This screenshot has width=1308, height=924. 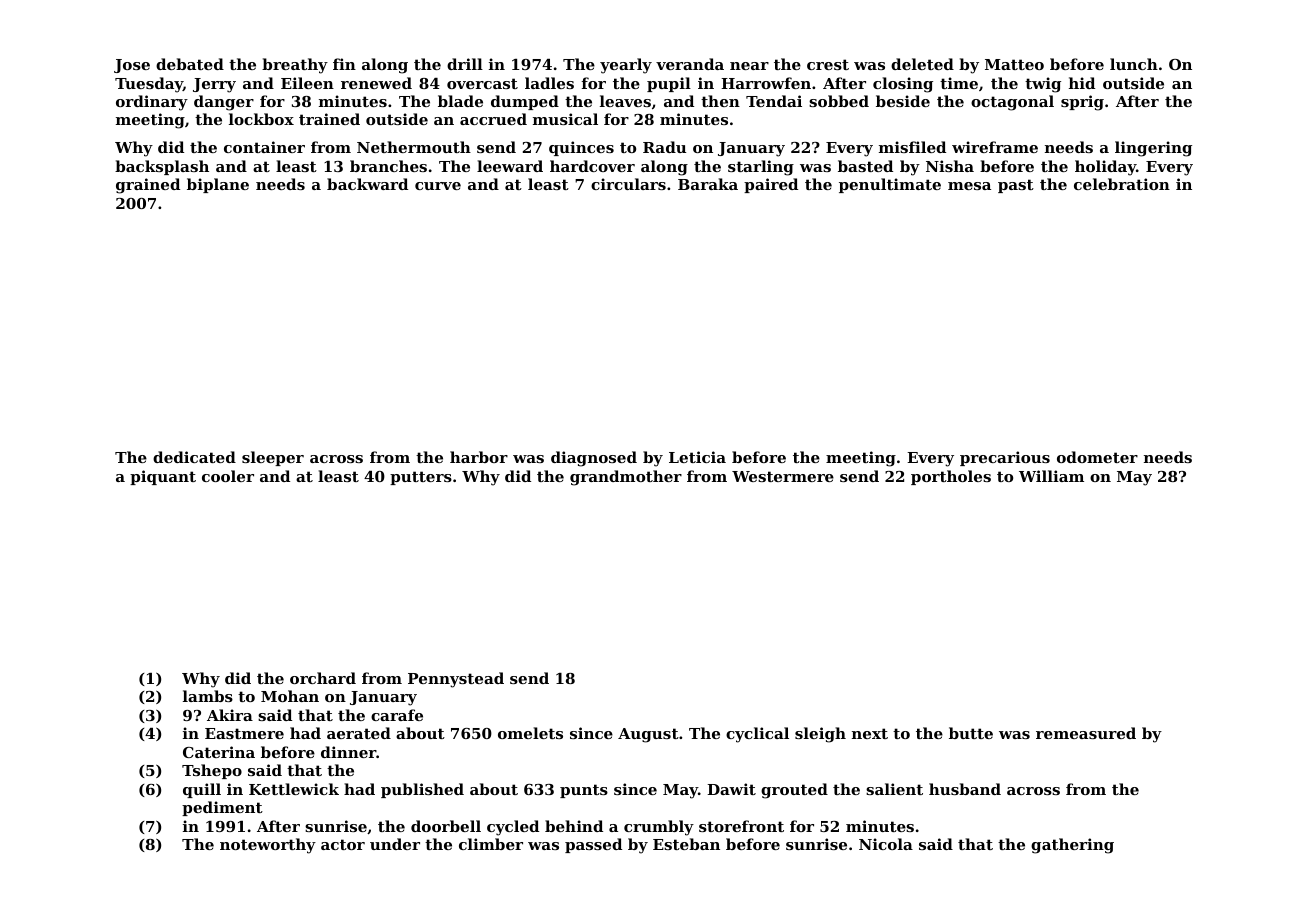 What do you see at coordinates (190, 64) in the screenshot?
I see `debated` at bounding box center [190, 64].
